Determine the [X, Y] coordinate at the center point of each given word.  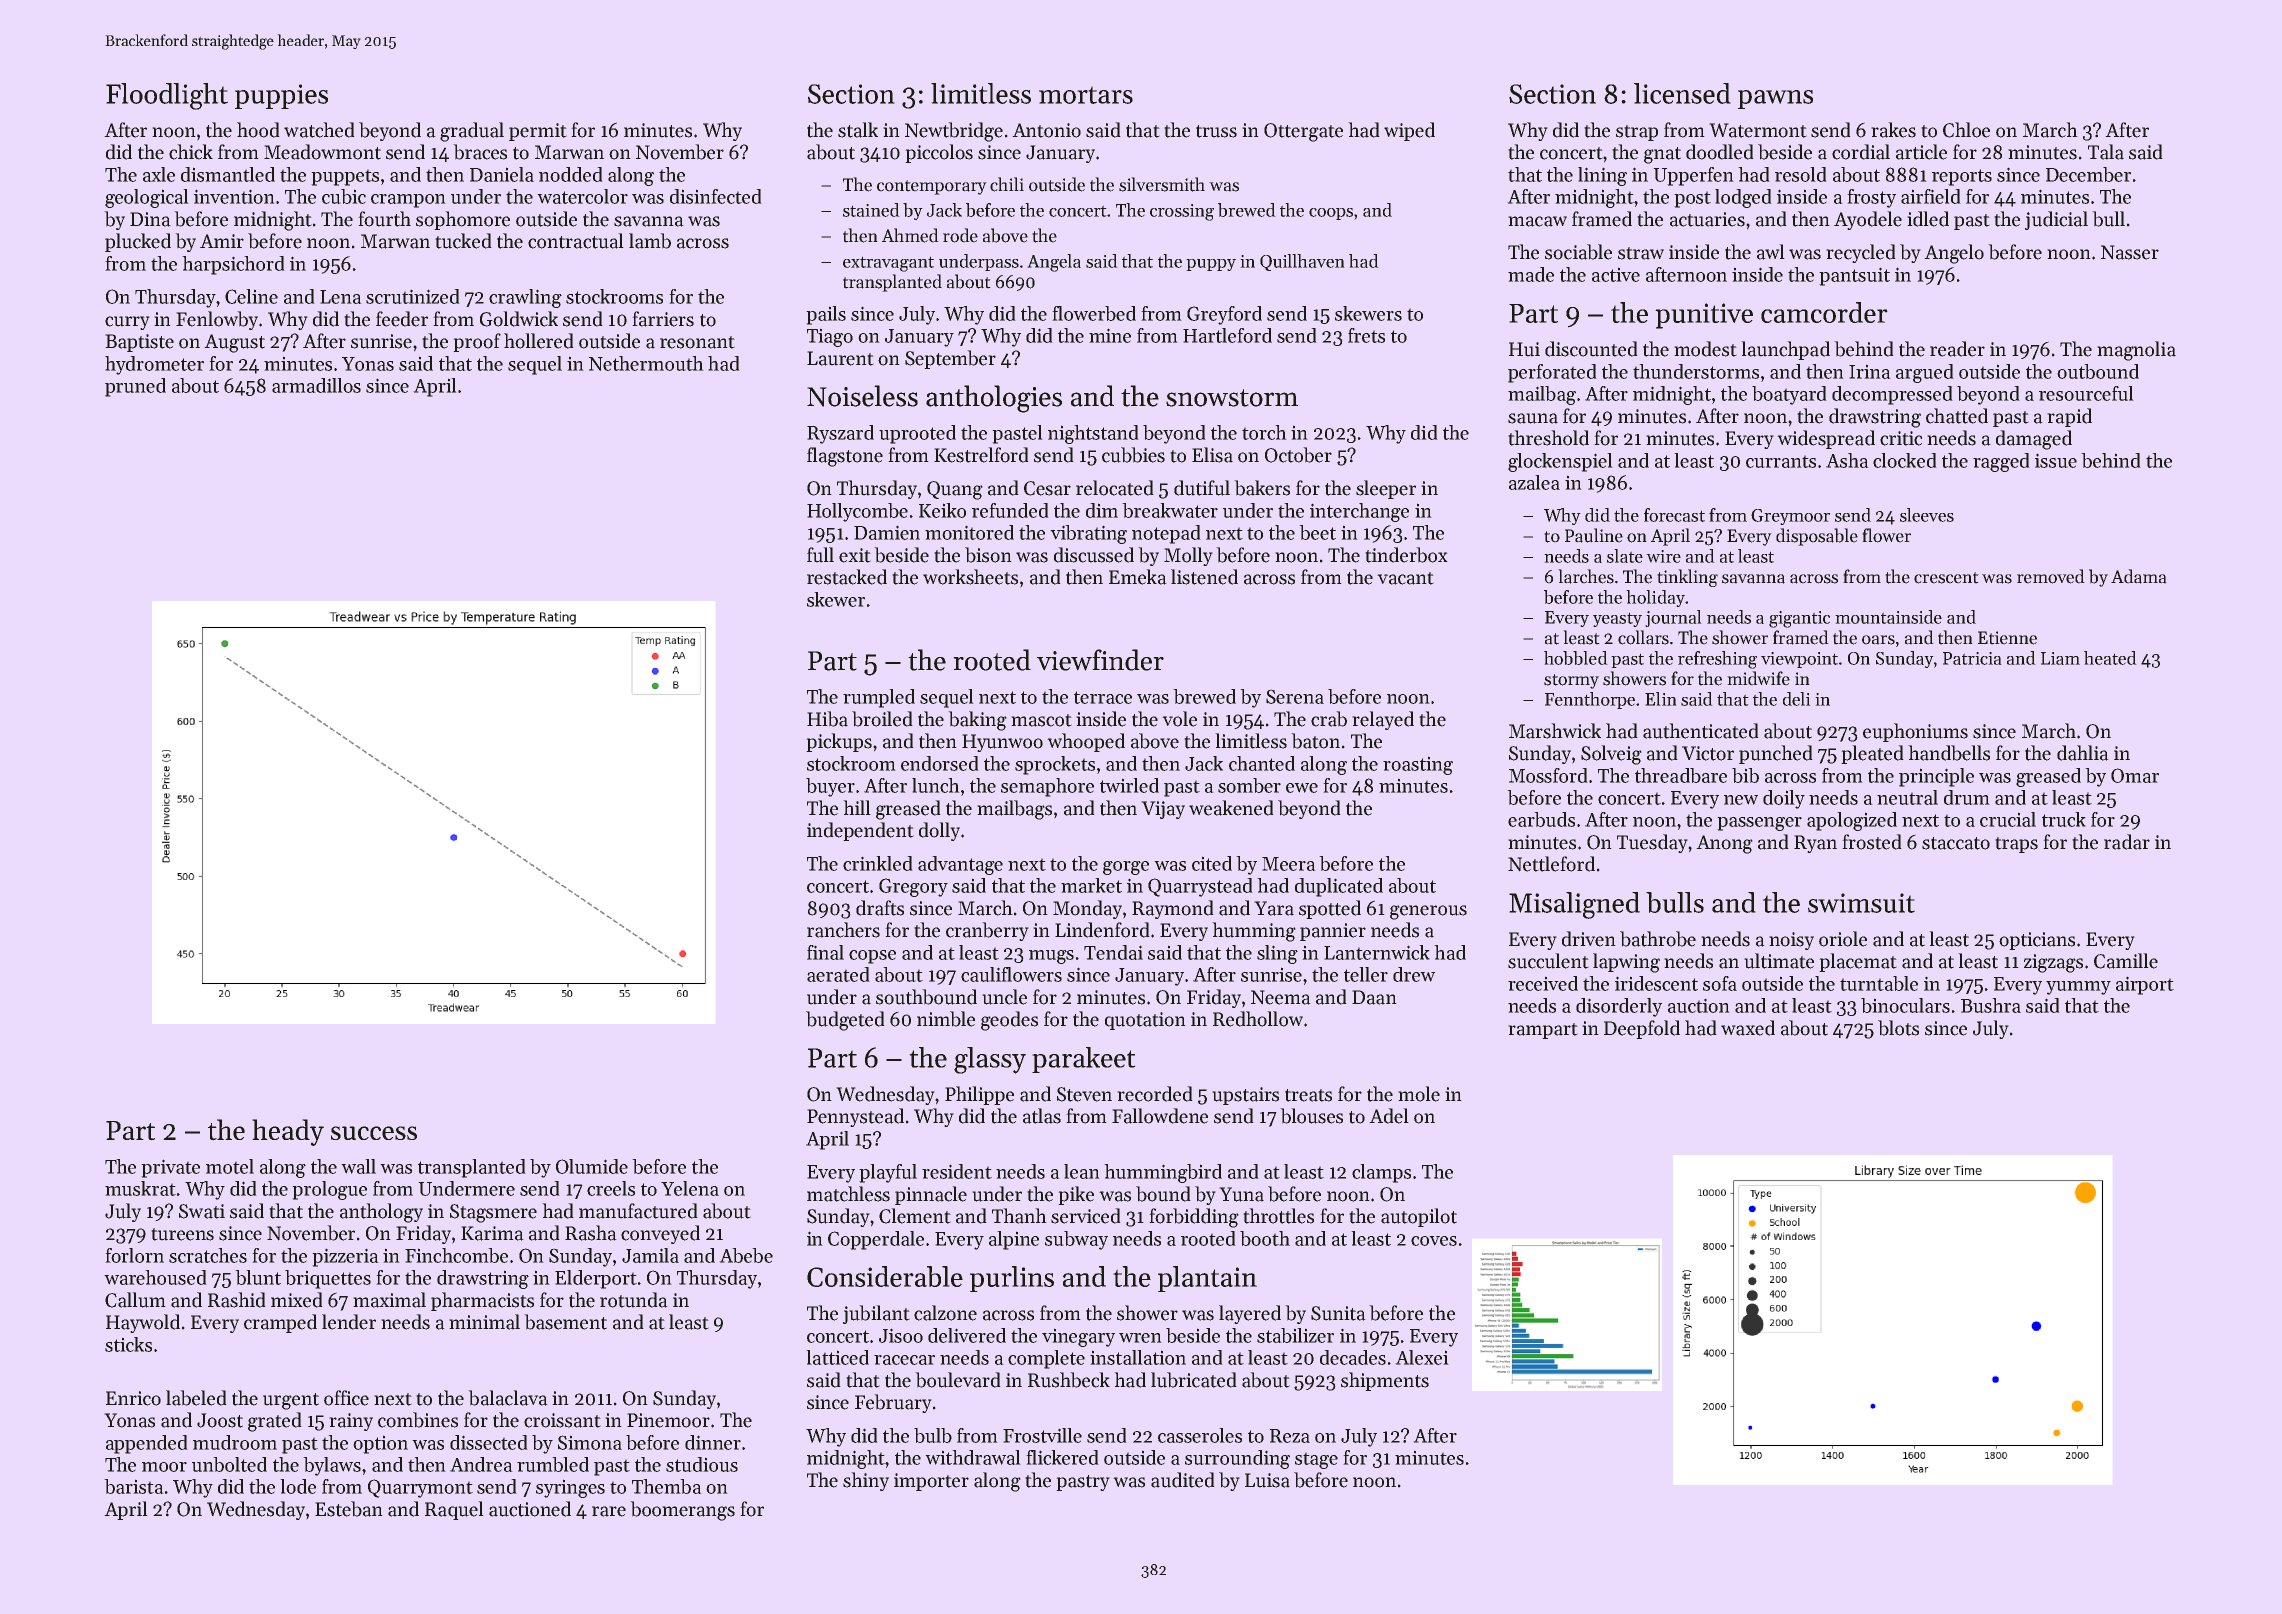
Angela [1054, 263]
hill [857, 807]
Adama [2139, 576]
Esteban [349, 1509]
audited [1183, 1480]
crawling [525, 298]
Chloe [1966, 130]
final [825, 952]
